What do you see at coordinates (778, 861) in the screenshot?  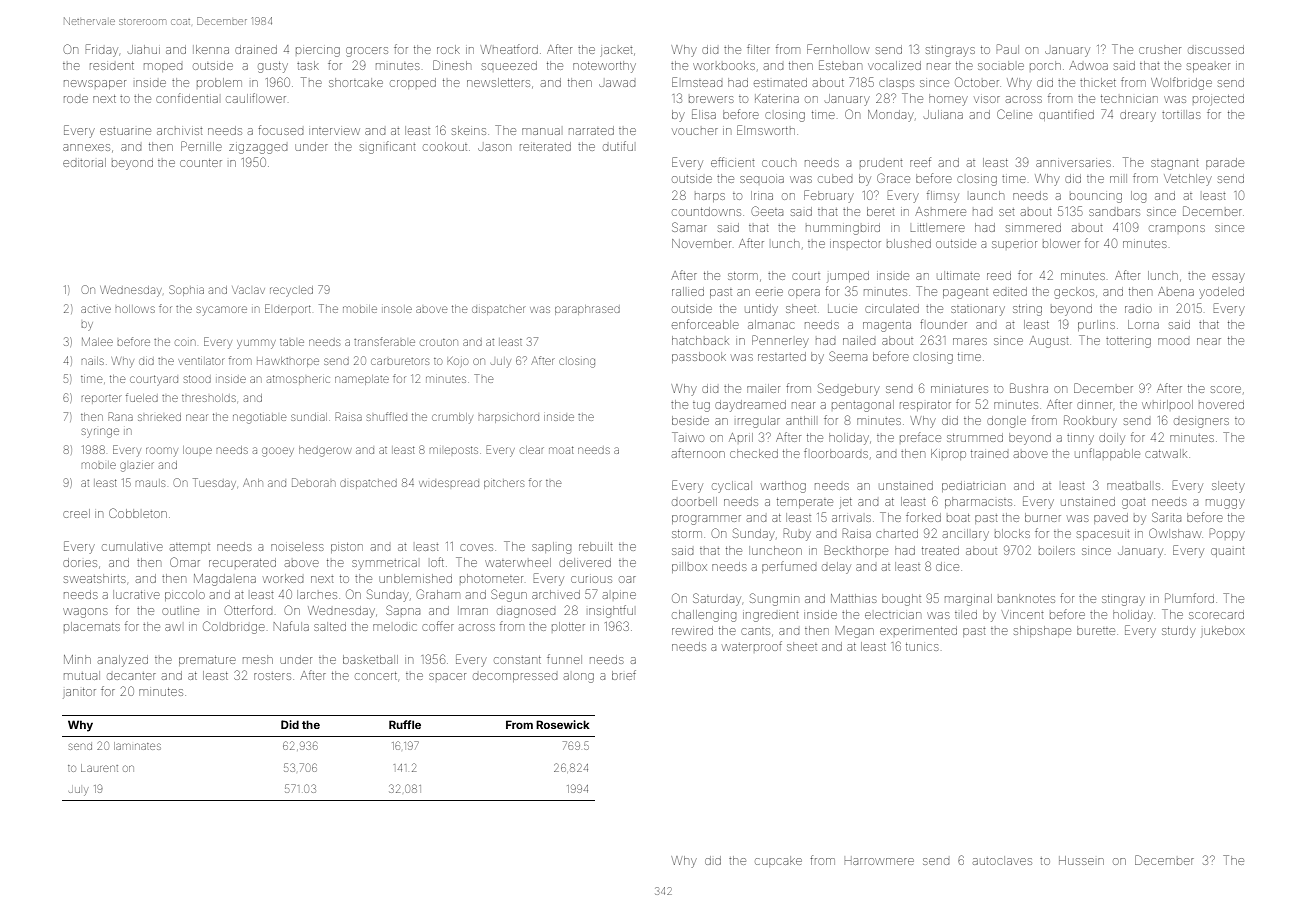 I see `cupcake` at bounding box center [778, 861].
